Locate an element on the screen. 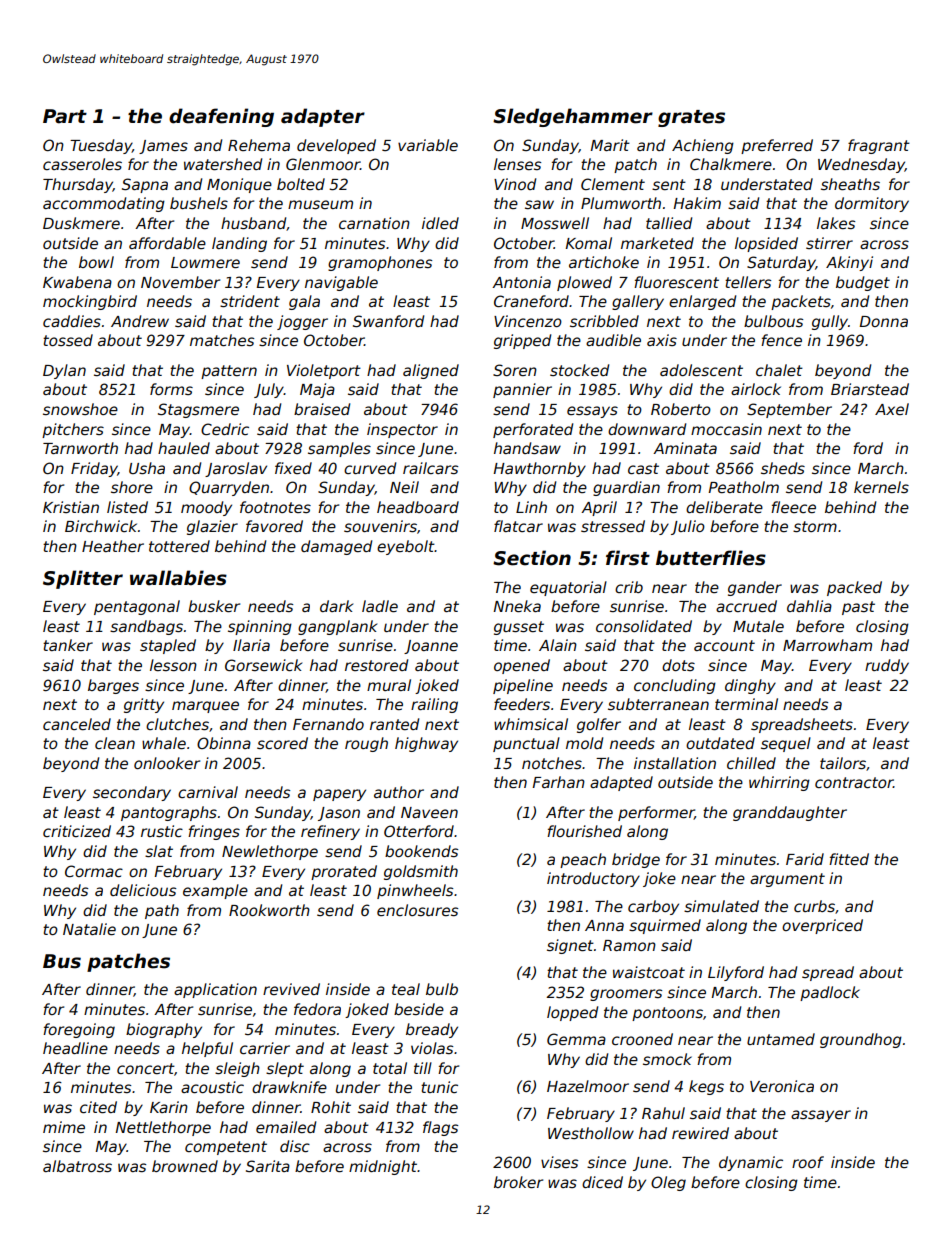 The height and width of the screenshot is (1233, 952). wallabies is located at coordinates (178, 578).
